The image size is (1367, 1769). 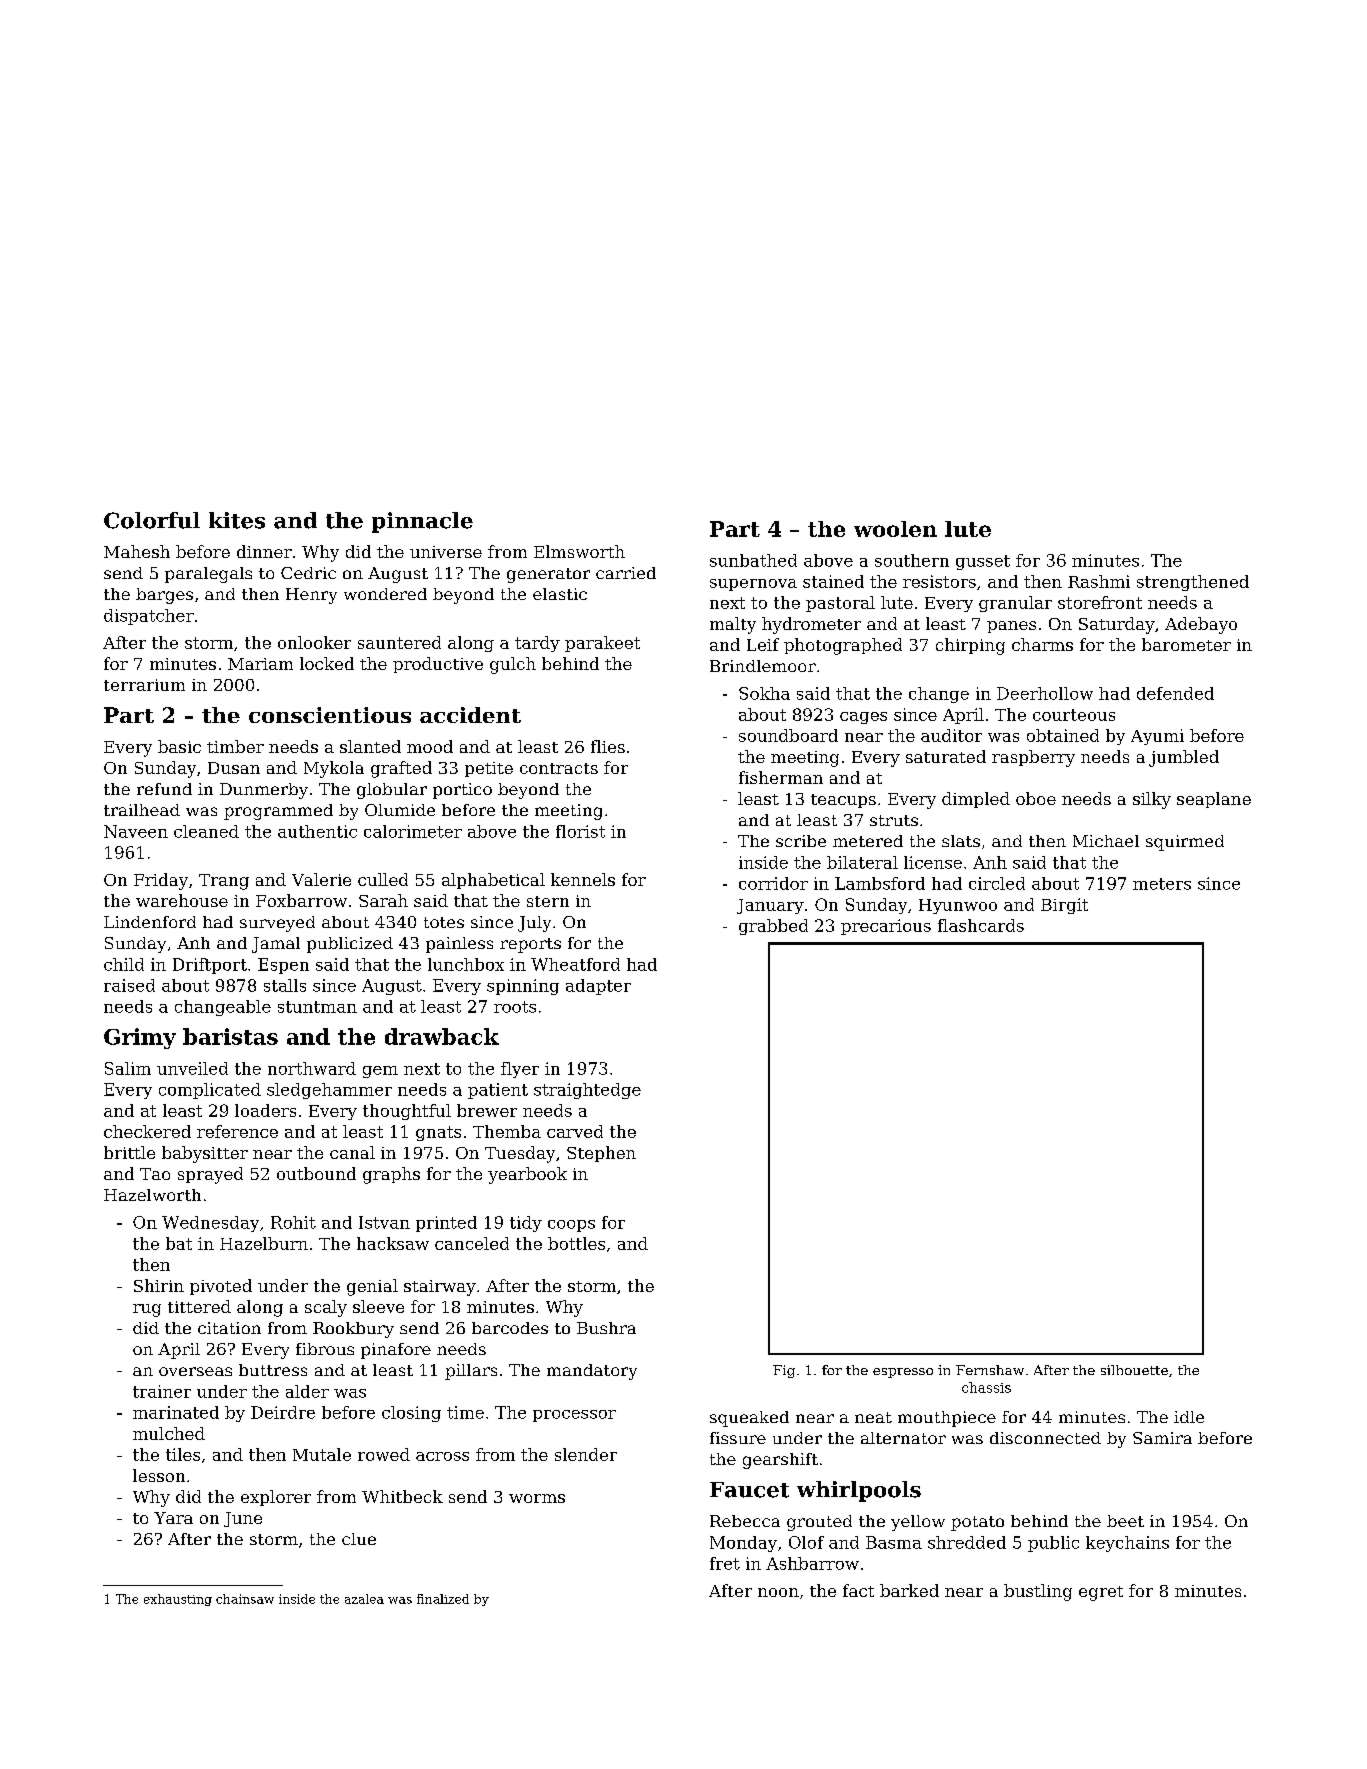 I want to click on Adebayo, so click(x=1201, y=625).
